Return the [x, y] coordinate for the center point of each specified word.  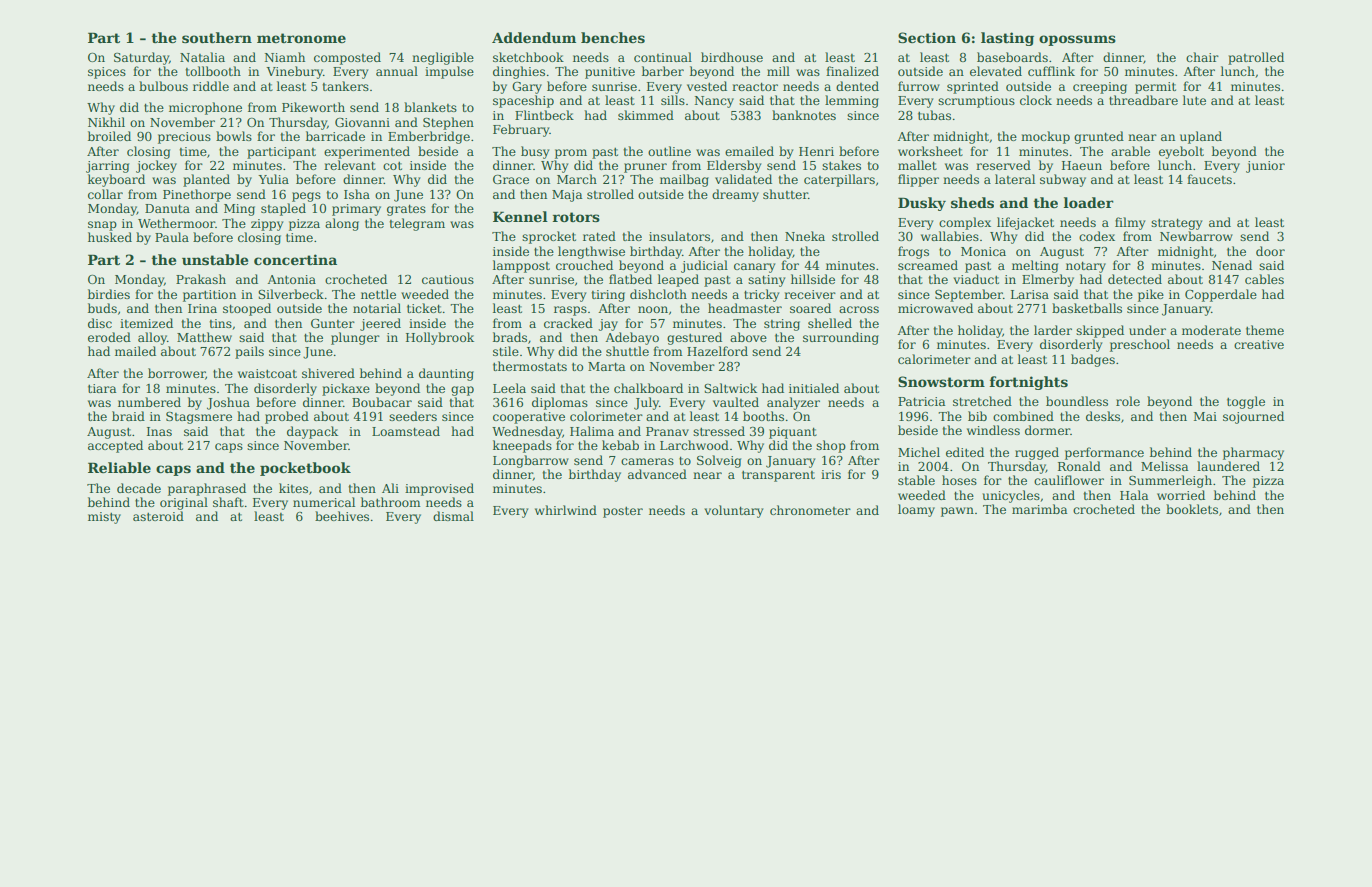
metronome [301, 38]
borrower [177, 374]
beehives [342, 516]
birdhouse [732, 57]
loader [1089, 202]
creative [1259, 344]
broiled [109, 136]
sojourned [1253, 417]
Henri [816, 151]
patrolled [1256, 58]
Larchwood [694, 445]
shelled [830, 323]
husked [110, 237]
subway [1063, 180]
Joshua [228, 403]
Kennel [520, 216]
